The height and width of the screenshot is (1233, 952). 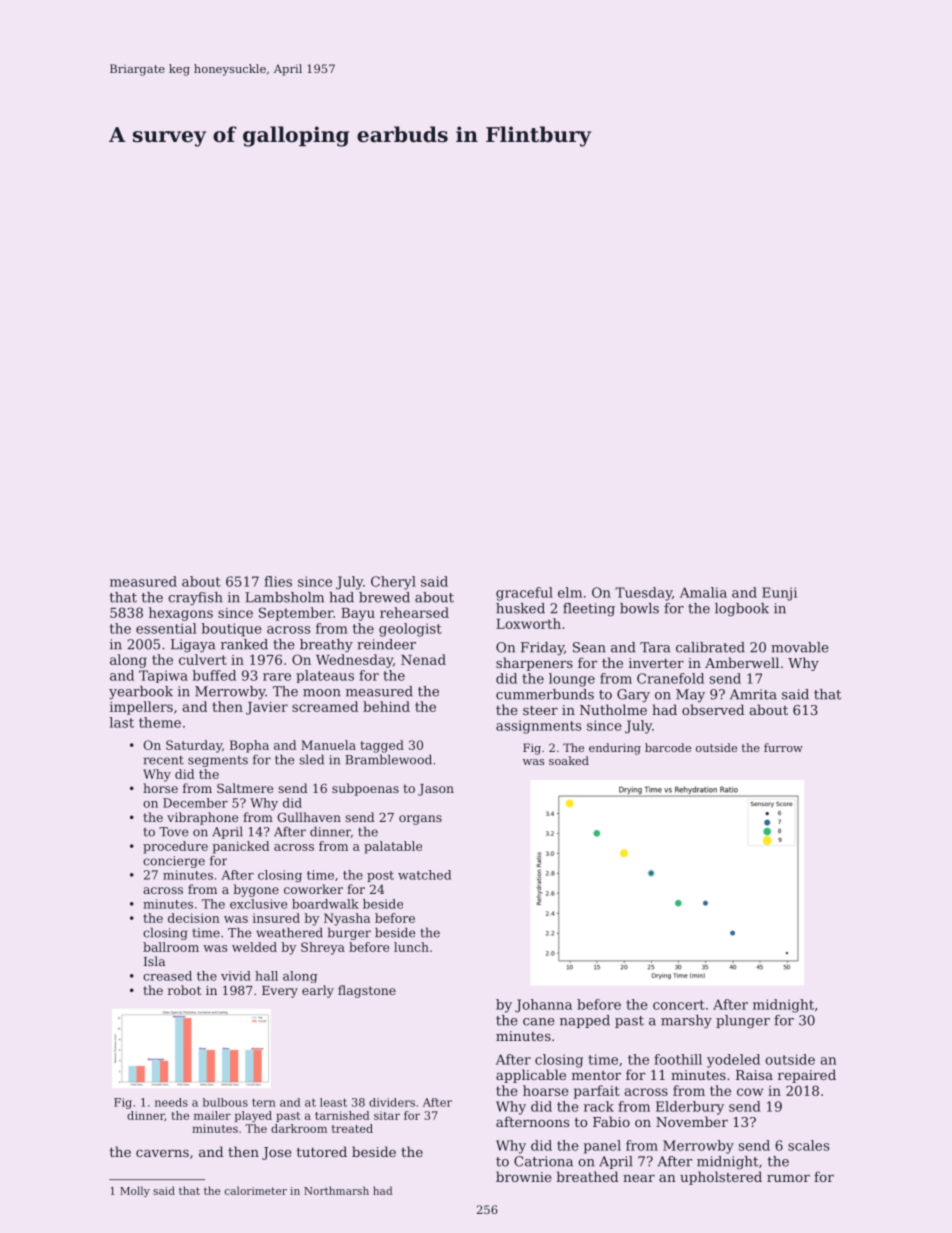 What do you see at coordinates (783, 747) in the screenshot?
I see `furrow` at bounding box center [783, 747].
